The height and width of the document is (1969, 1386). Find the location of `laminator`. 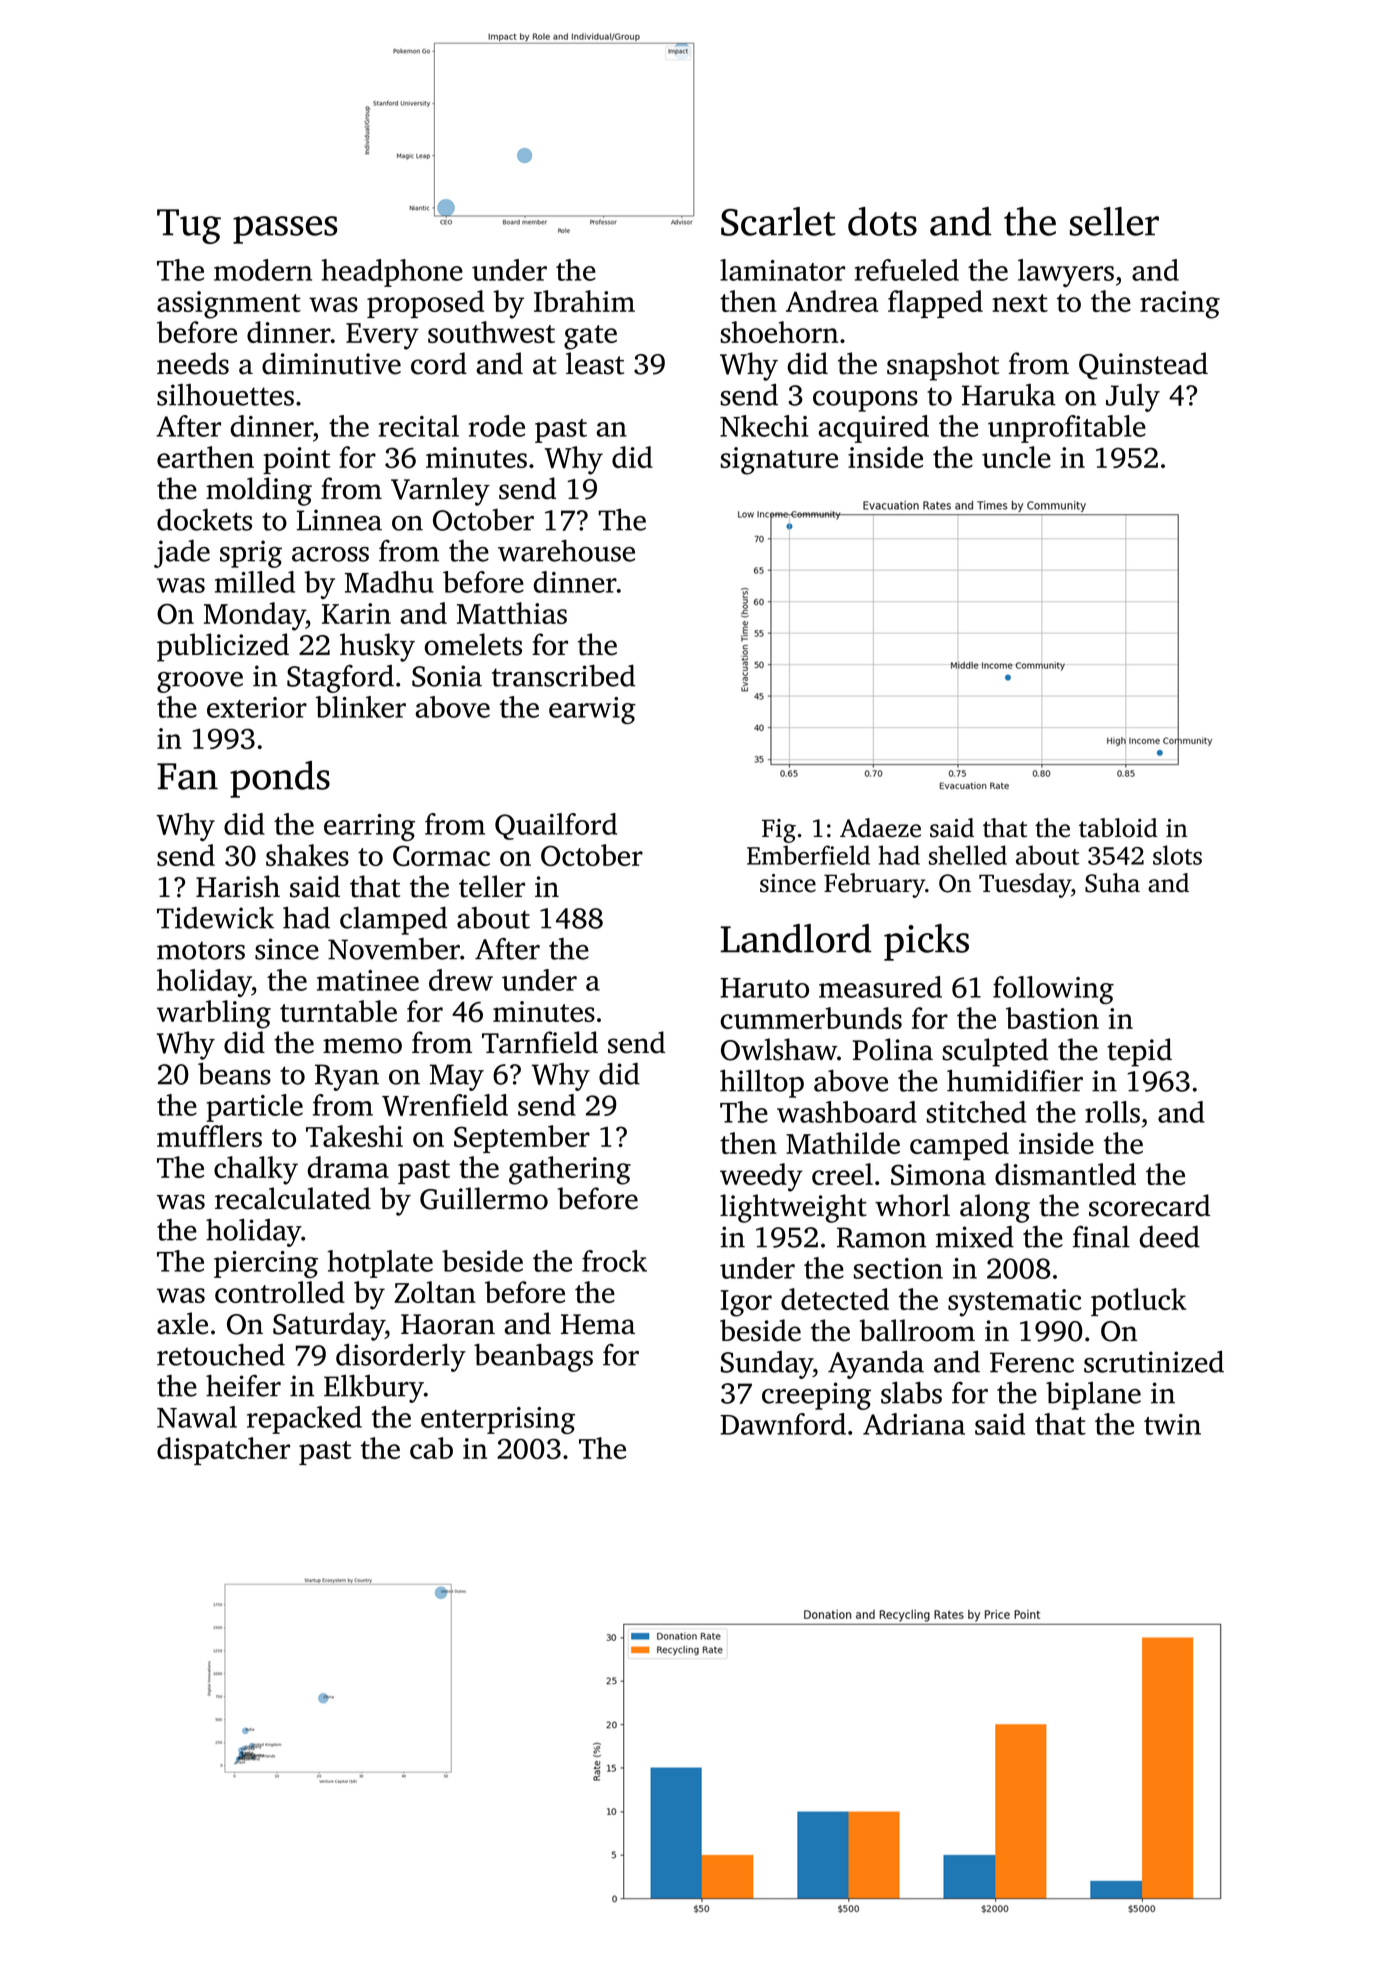

laminator is located at coordinates (782, 270).
